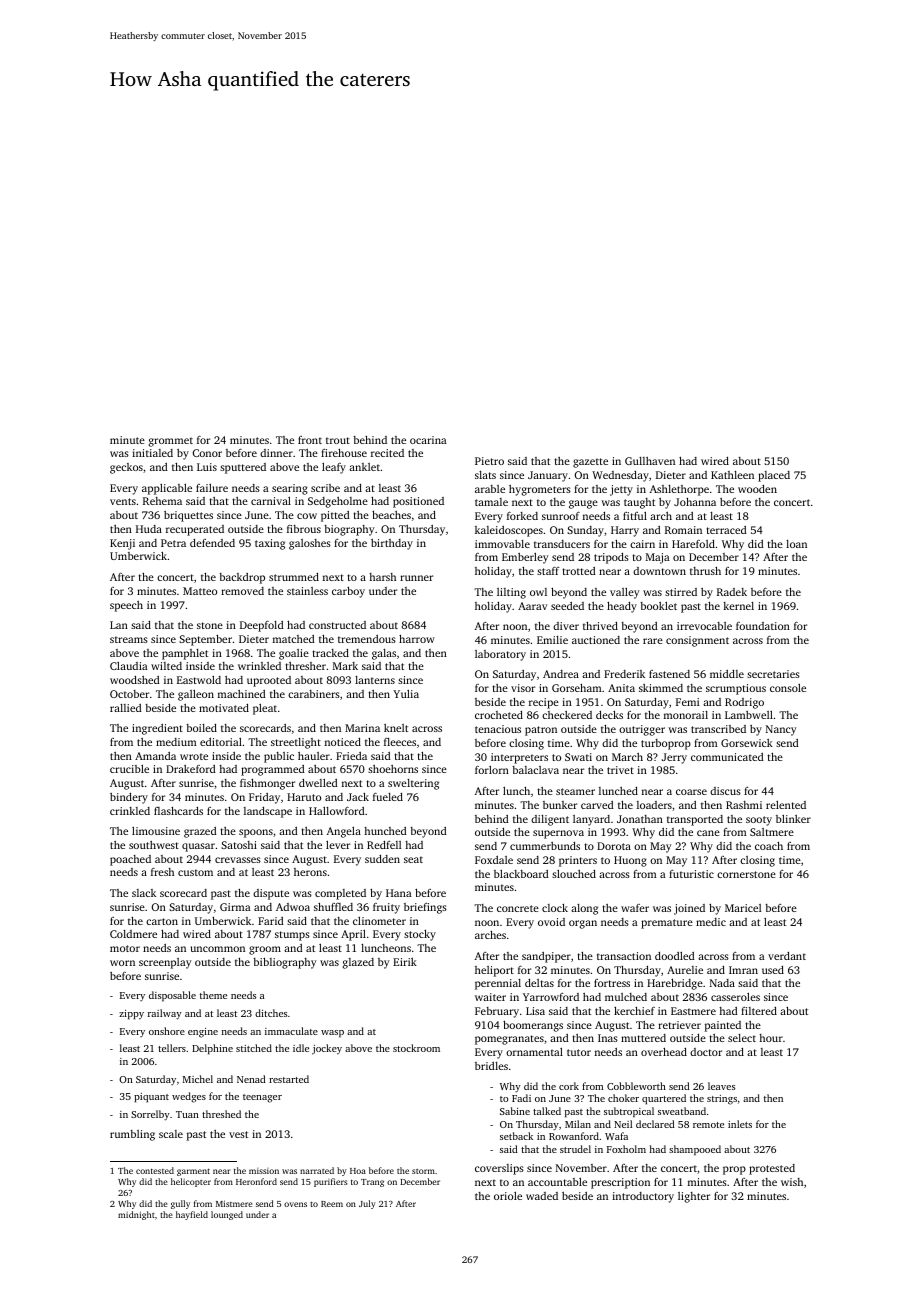 The width and height of the page is (924, 1308). What do you see at coordinates (400, 742) in the page?
I see `fleeces` at bounding box center [400, 742].
